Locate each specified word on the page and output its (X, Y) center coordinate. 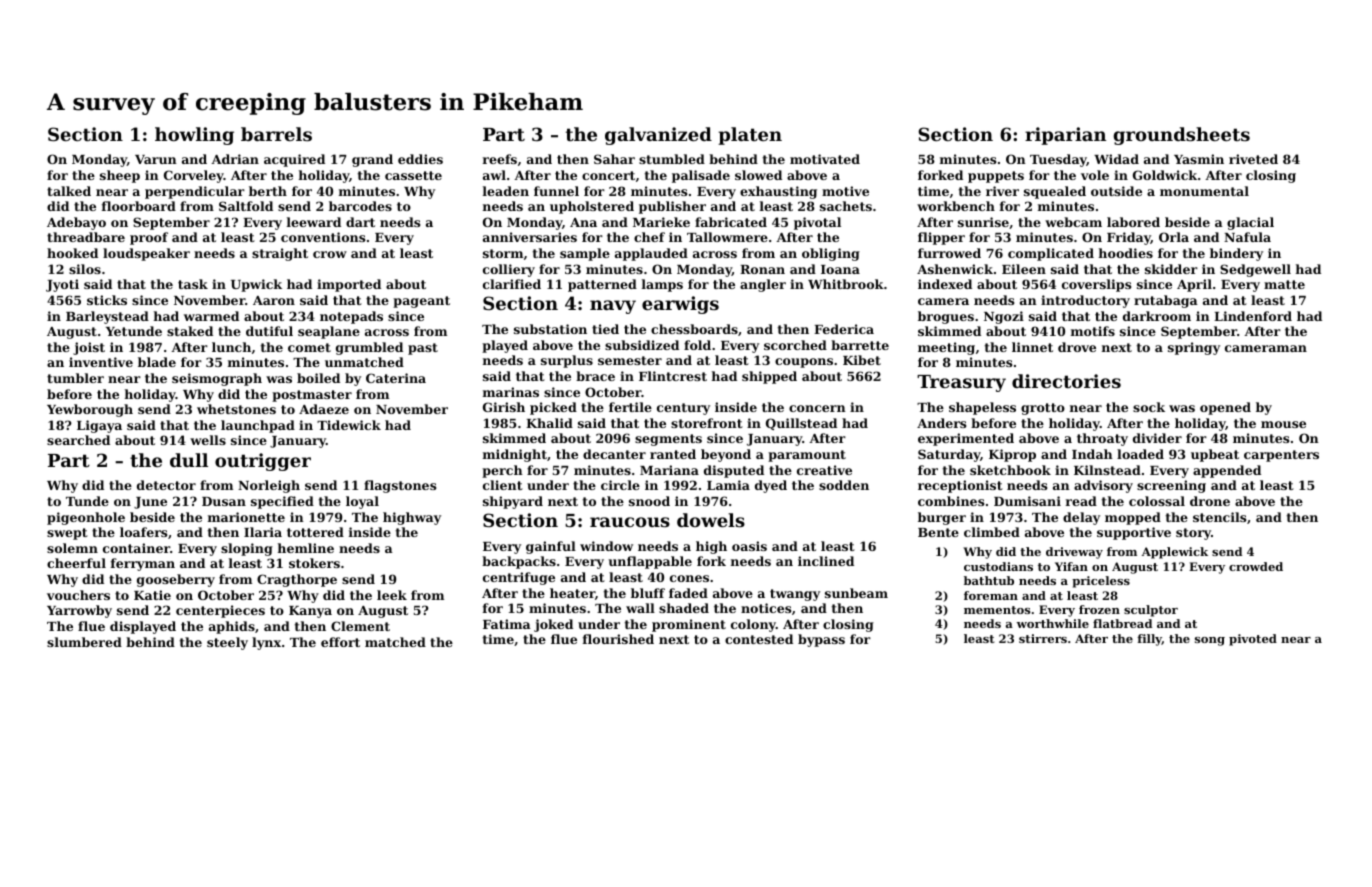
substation (550, 329)
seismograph (217, 379)
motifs (1093, 331)
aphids (232, 627)
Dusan (224, 501)
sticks (107, 300)
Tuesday (1058, 160)
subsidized (642, 345)
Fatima (507, 624)
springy (1194, 348)
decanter (614, 454)
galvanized (658, 136)
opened (1225, 408)
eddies (420, 159)
